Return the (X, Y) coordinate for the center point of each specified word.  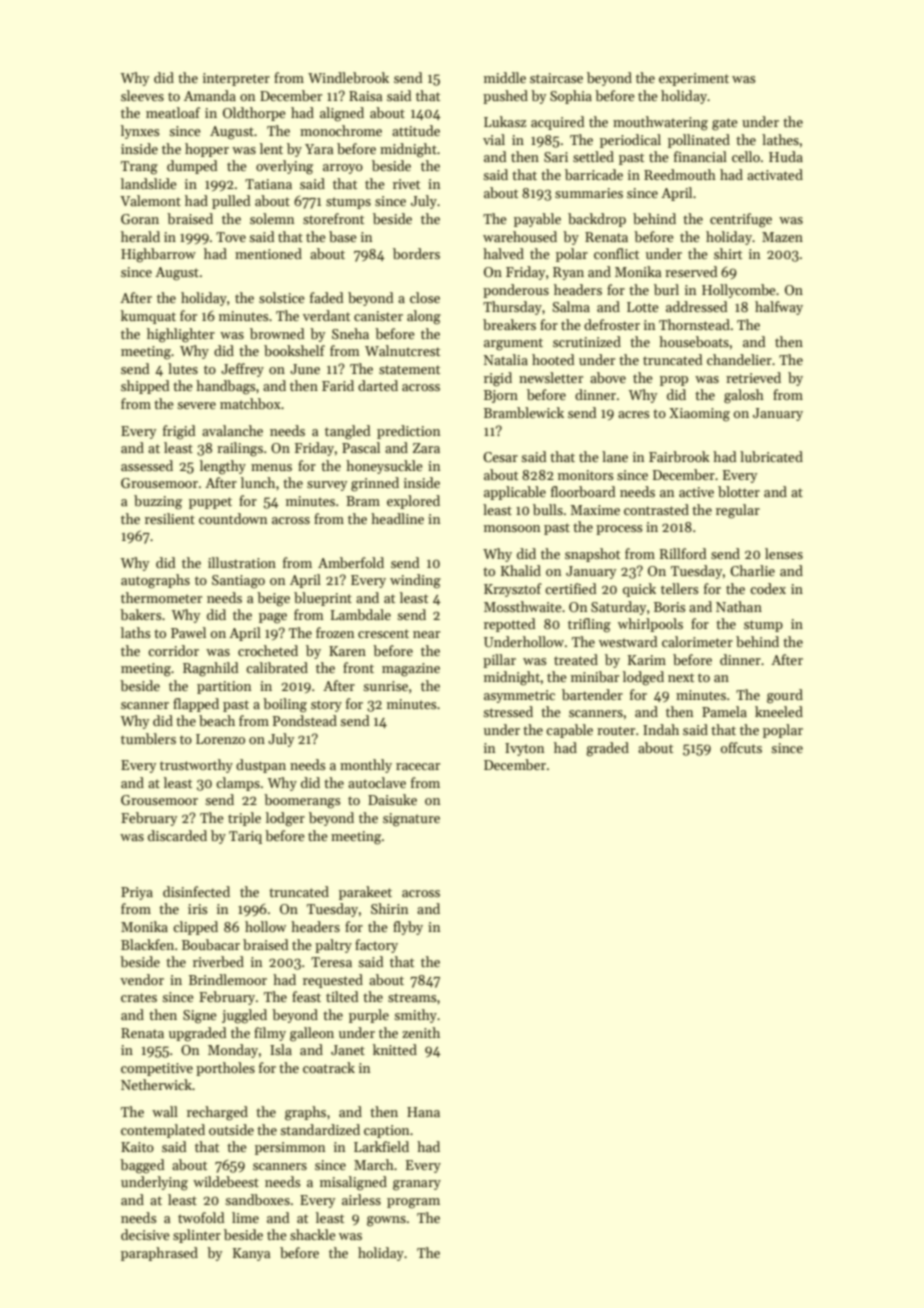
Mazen (782, 237)
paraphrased (159, 1254)
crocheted (268, 650)
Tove (231, 237)
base (343, 236)
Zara (426, 448)
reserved (691, 271)
